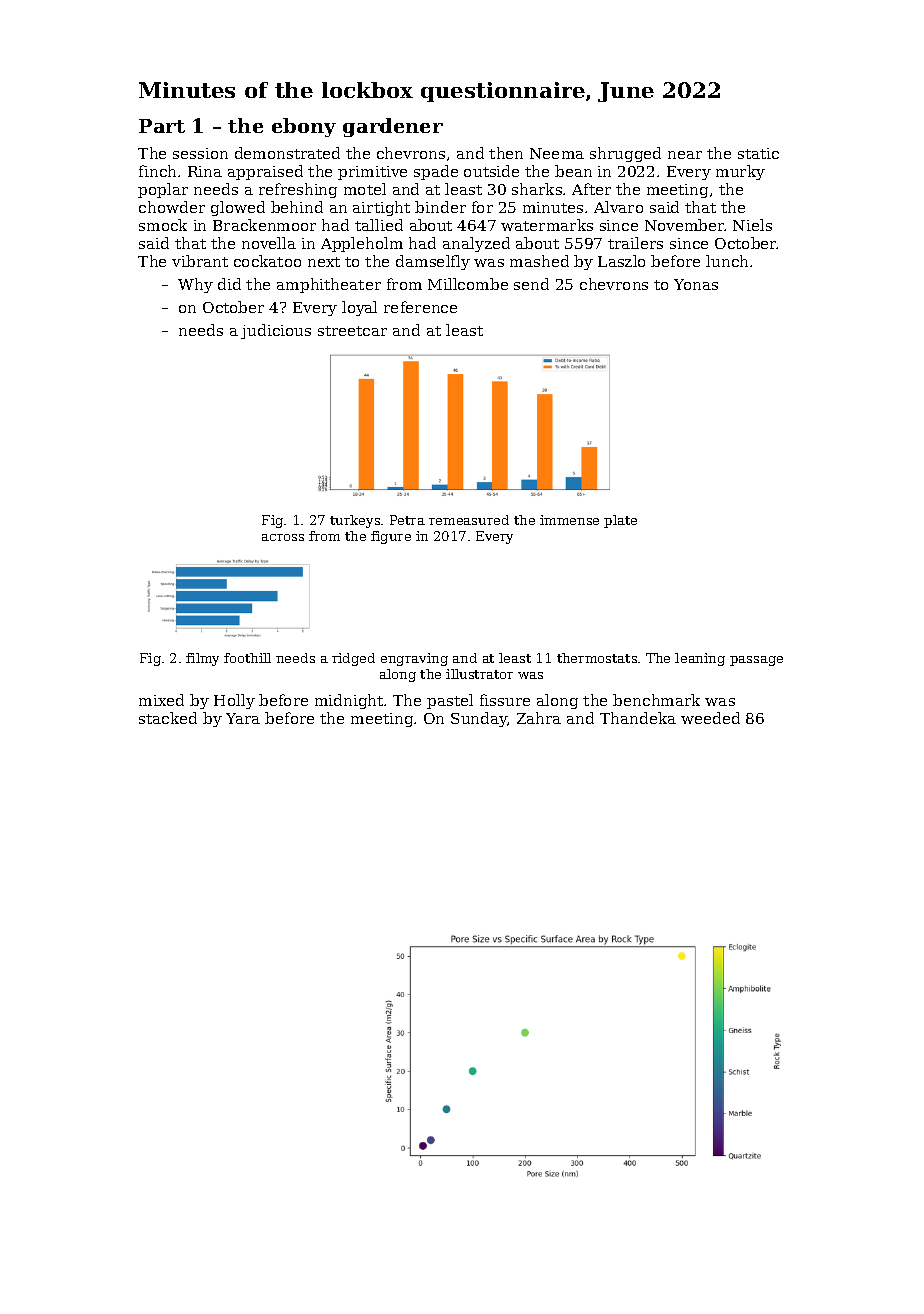 The image size is (924, 1314). Describe the element at coordinates (168, 718) in the document. I see `stacked` at that location.
